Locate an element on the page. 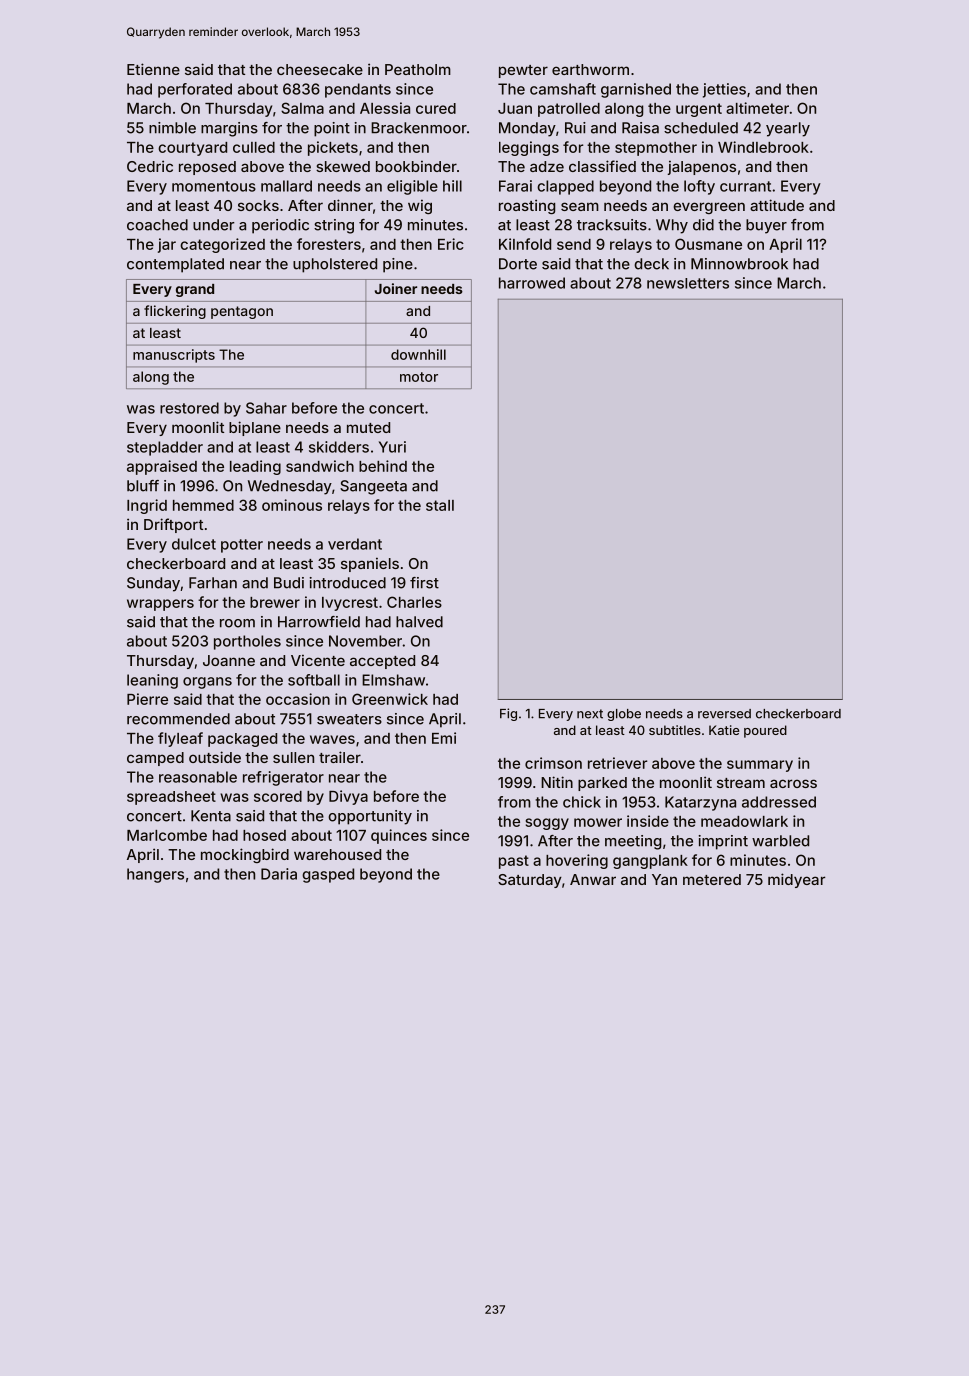  motor is located at coordinates (419, 377).
